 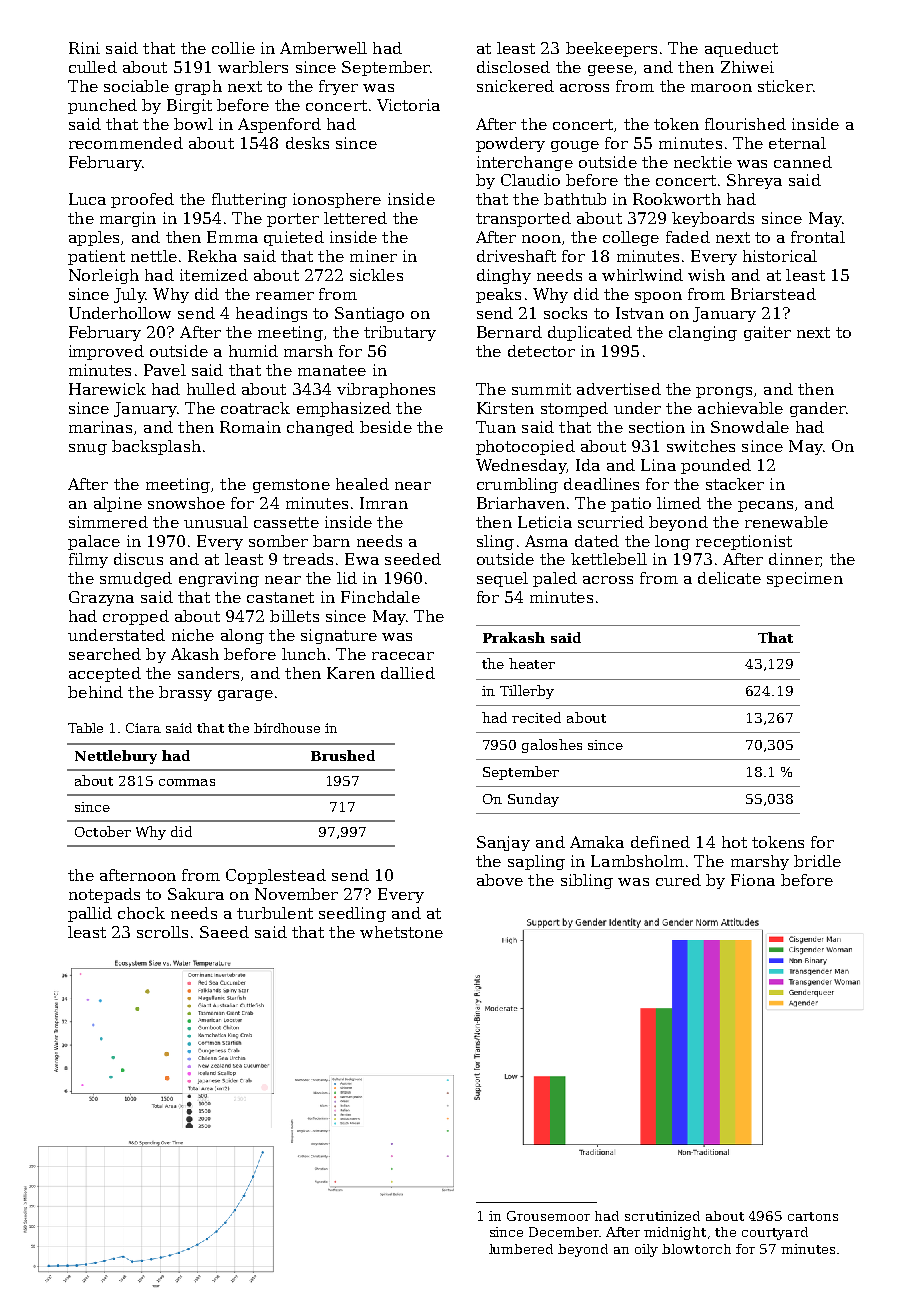 I want to click on disclosed, so click(x=513, y=67).
